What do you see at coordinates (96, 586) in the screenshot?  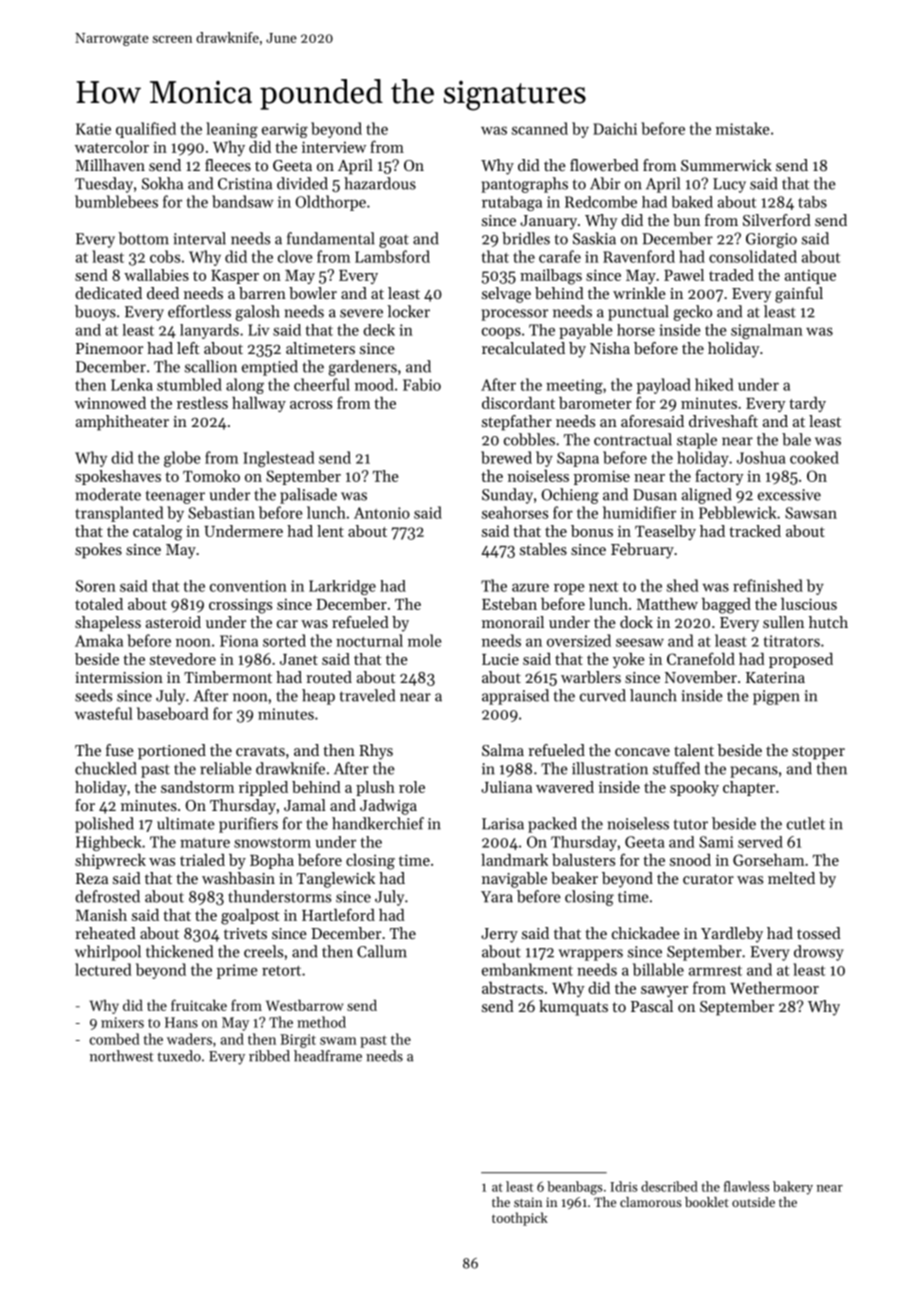 I see `Soren` at bounding box center [96, 586].
